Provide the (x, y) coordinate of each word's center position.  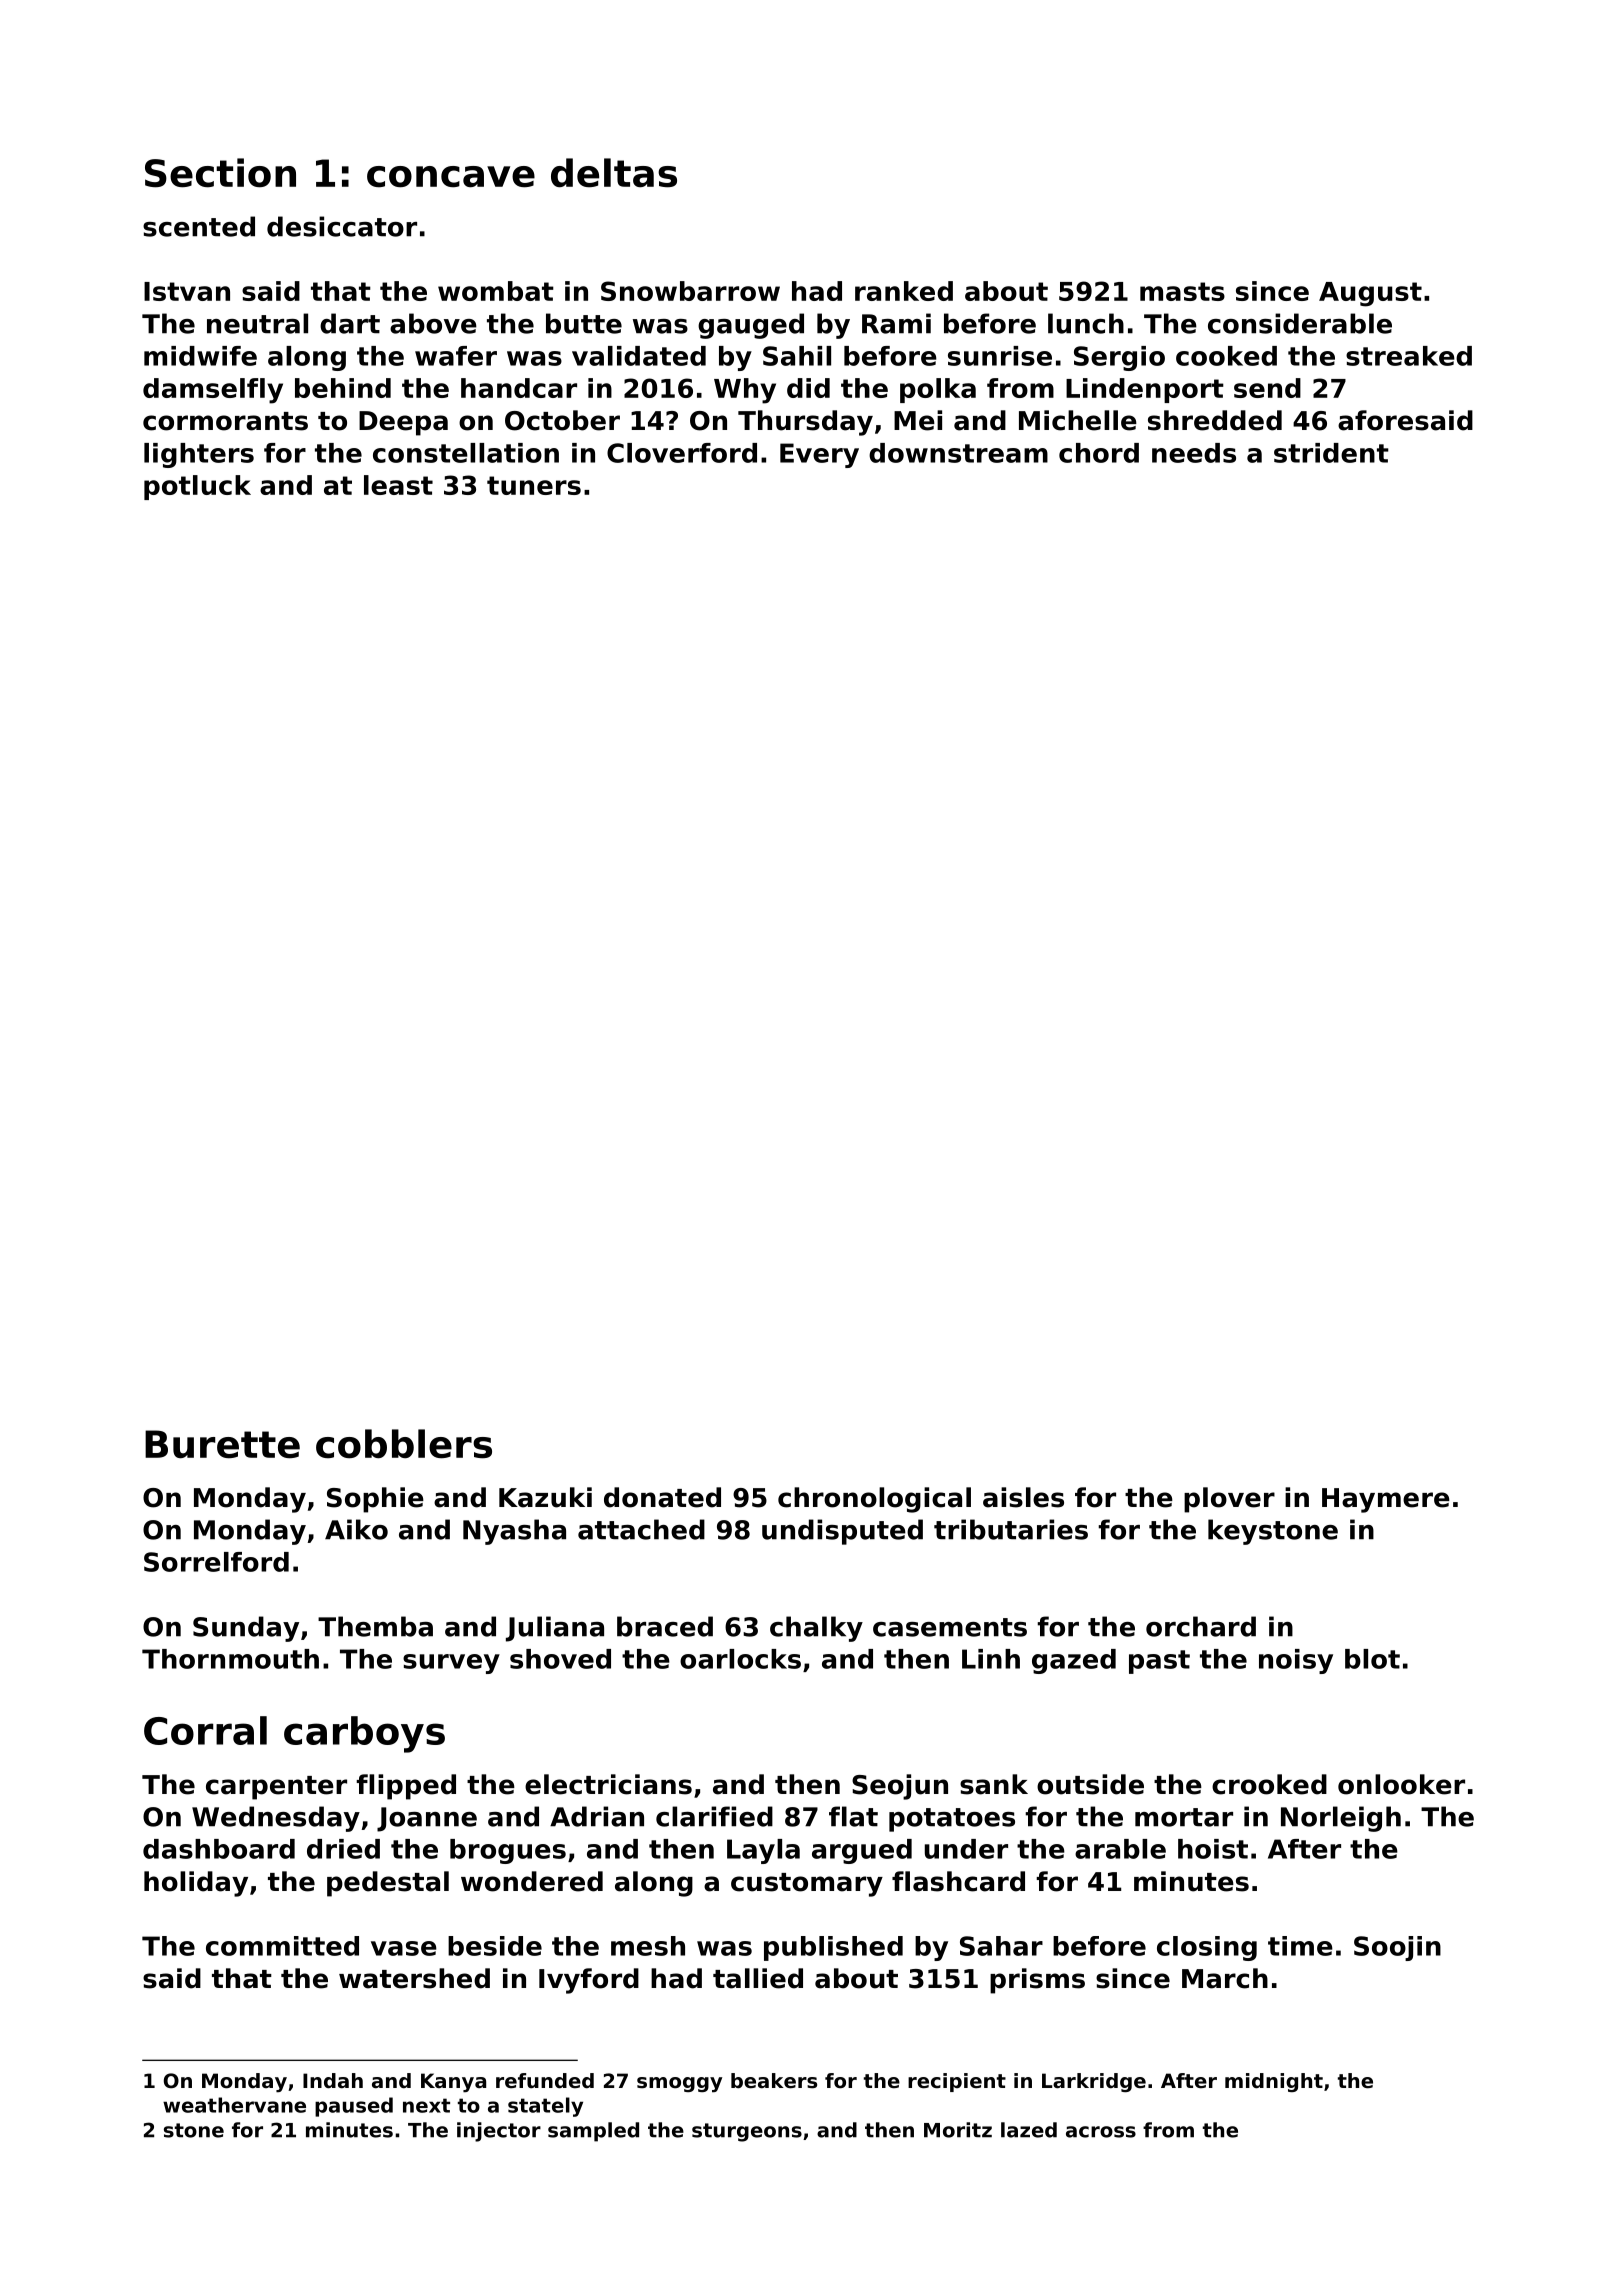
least (398, 485)
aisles (1023, 1497)
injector (499, 2132)
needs (1194, 453)
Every (819, 455)
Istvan (187, 291)
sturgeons (747, 2132)
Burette (222, 1444)
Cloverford (682, 453)
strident (1331, 453)
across (1101, 2132)
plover (1229, 1500)
